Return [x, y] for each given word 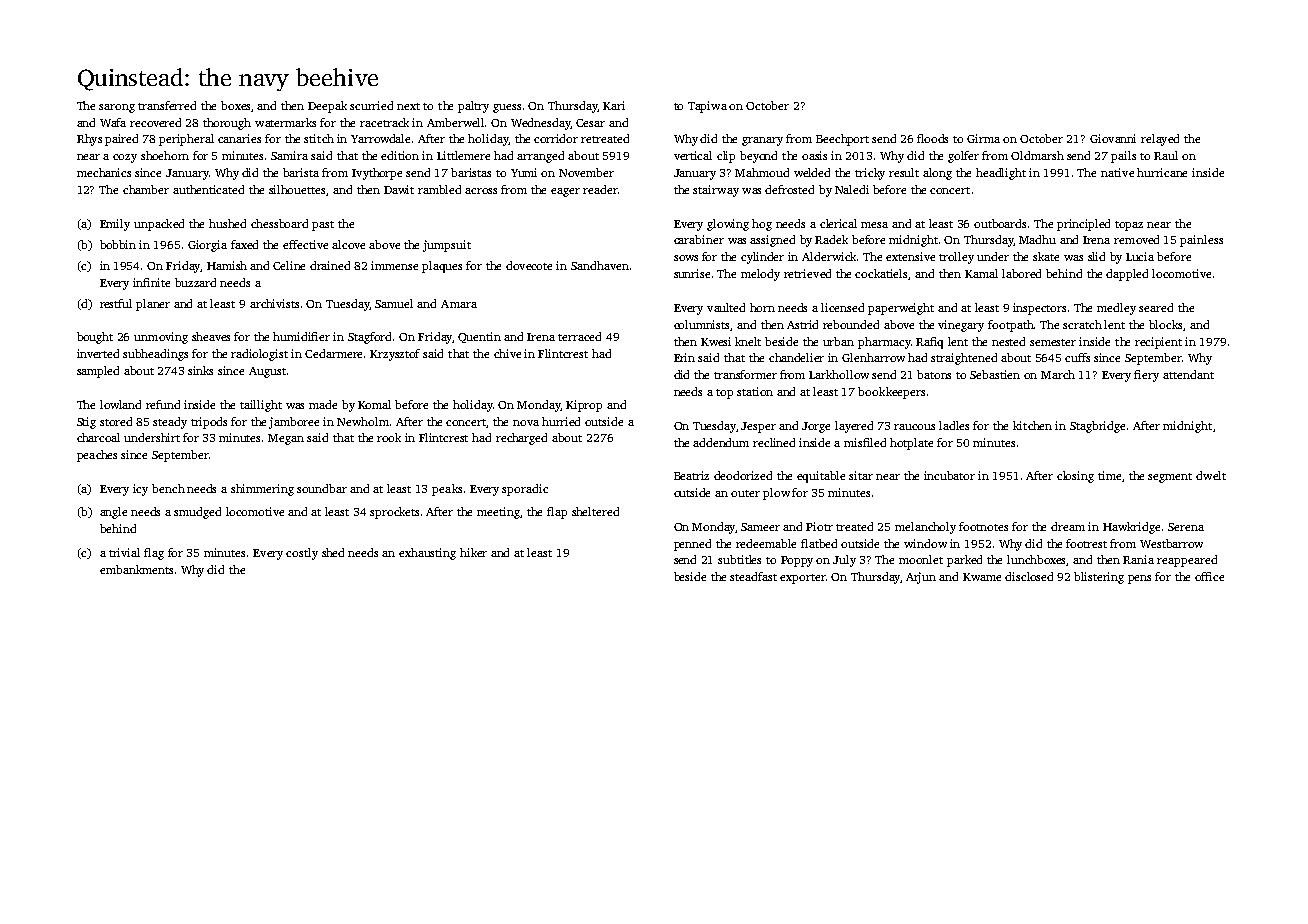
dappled [1127, 275]
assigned [772, 241]
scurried [371, 105]
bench [168, 488]
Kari [614, 105]
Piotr [819, 526]
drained [330, 265]
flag [154, 554]
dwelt [1211, 475]
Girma [983, 138]
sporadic [525, 490]
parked [964, 561]
